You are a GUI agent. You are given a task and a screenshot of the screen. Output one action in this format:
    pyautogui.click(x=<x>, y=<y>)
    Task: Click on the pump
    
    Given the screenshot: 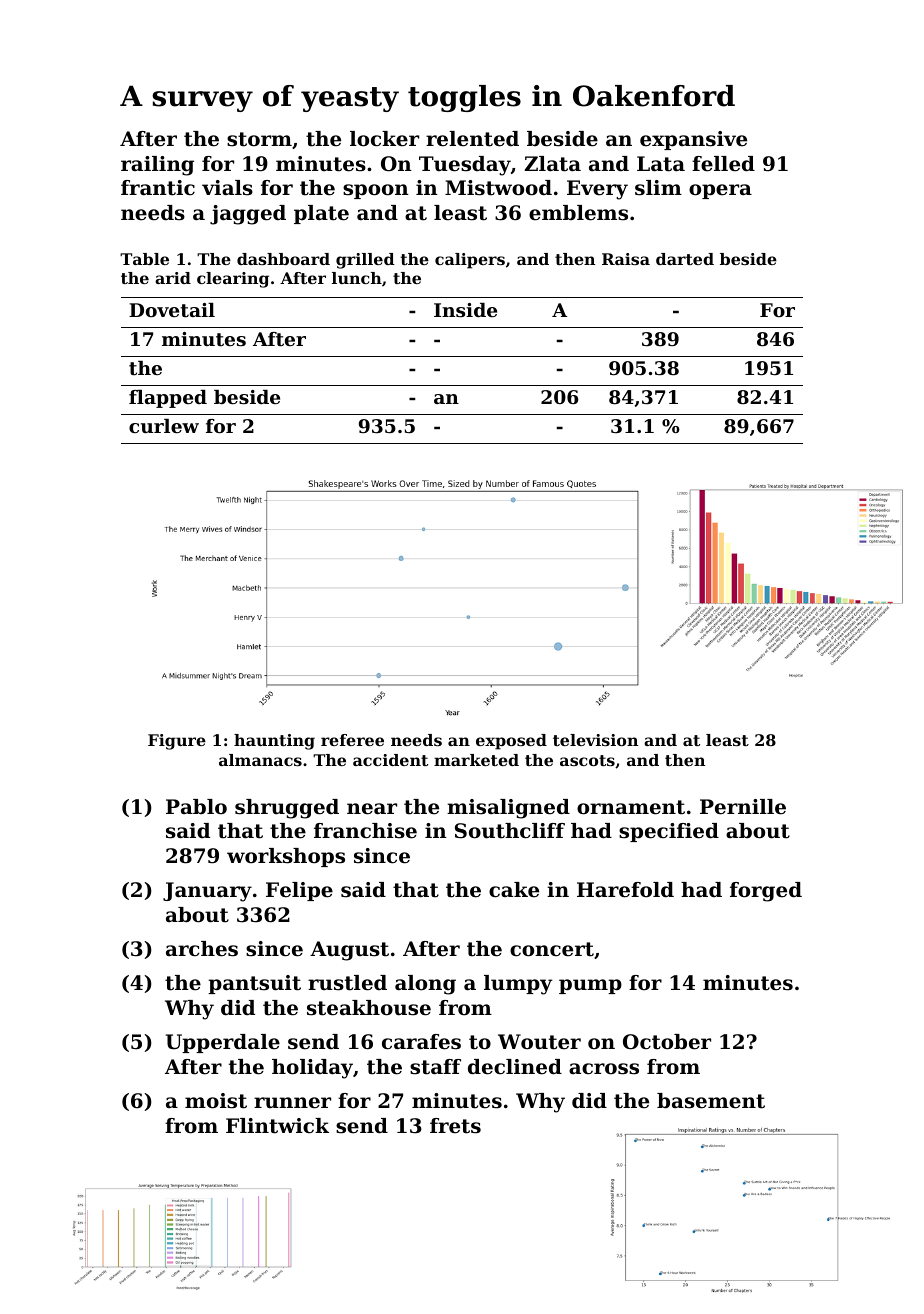 What is the action you would take?
    pyautogui.click(x=590, y=986)
